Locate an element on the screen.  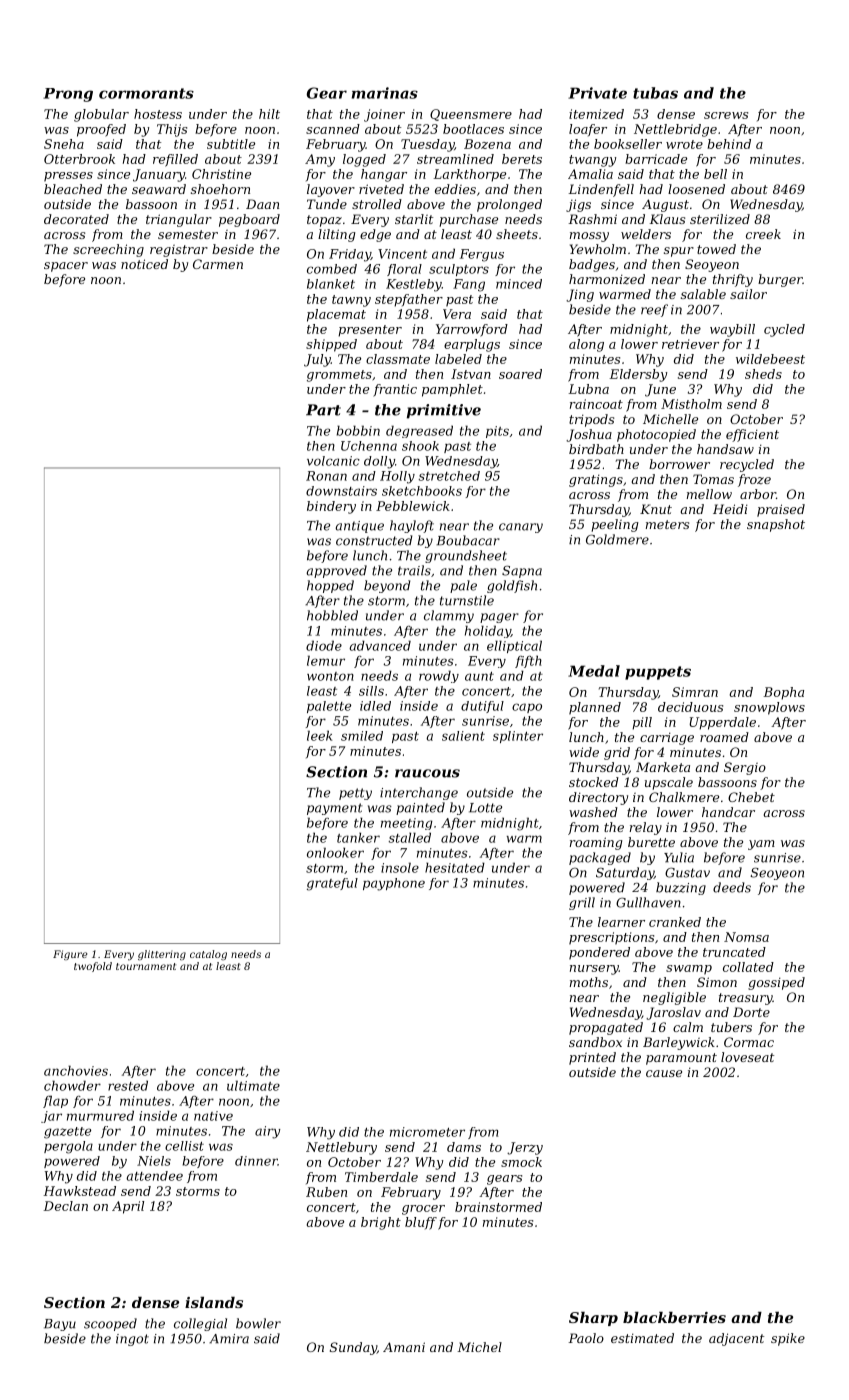
Sneha is located at coordinates (64, 144).
